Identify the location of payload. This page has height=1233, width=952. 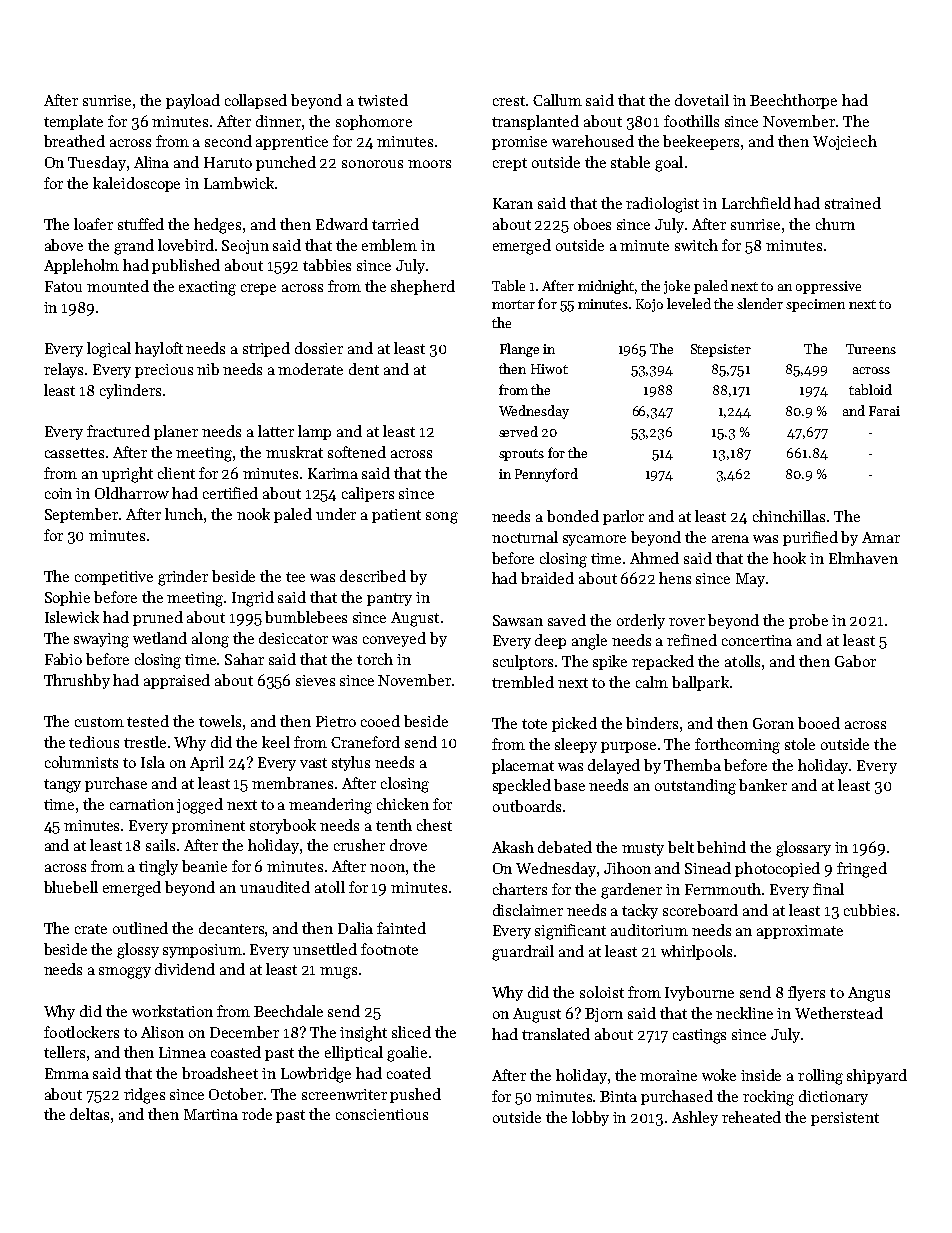
(193, 101).
